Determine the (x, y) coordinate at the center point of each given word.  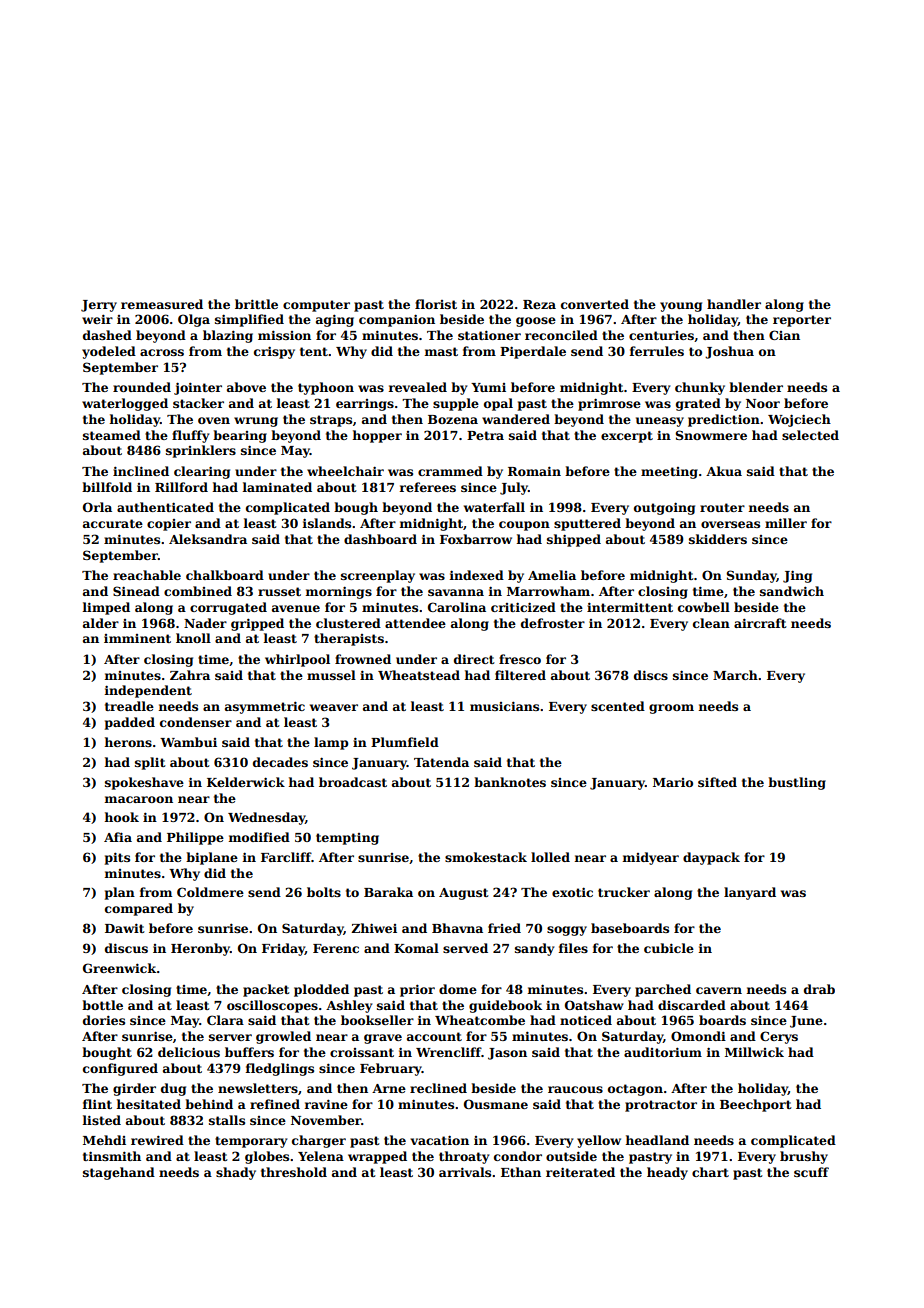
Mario (673, 782)
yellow (599, 1141)
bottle (102, 1005)
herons (128, 742)
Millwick (754, 1052)
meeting (669, 473)
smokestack (486, 857)
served (465, 948)
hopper (377, 436)
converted (595, 304)
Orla (97, 507)
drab (819, 989)
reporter (802, 321)
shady (236, 1173)
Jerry (99, 306)
